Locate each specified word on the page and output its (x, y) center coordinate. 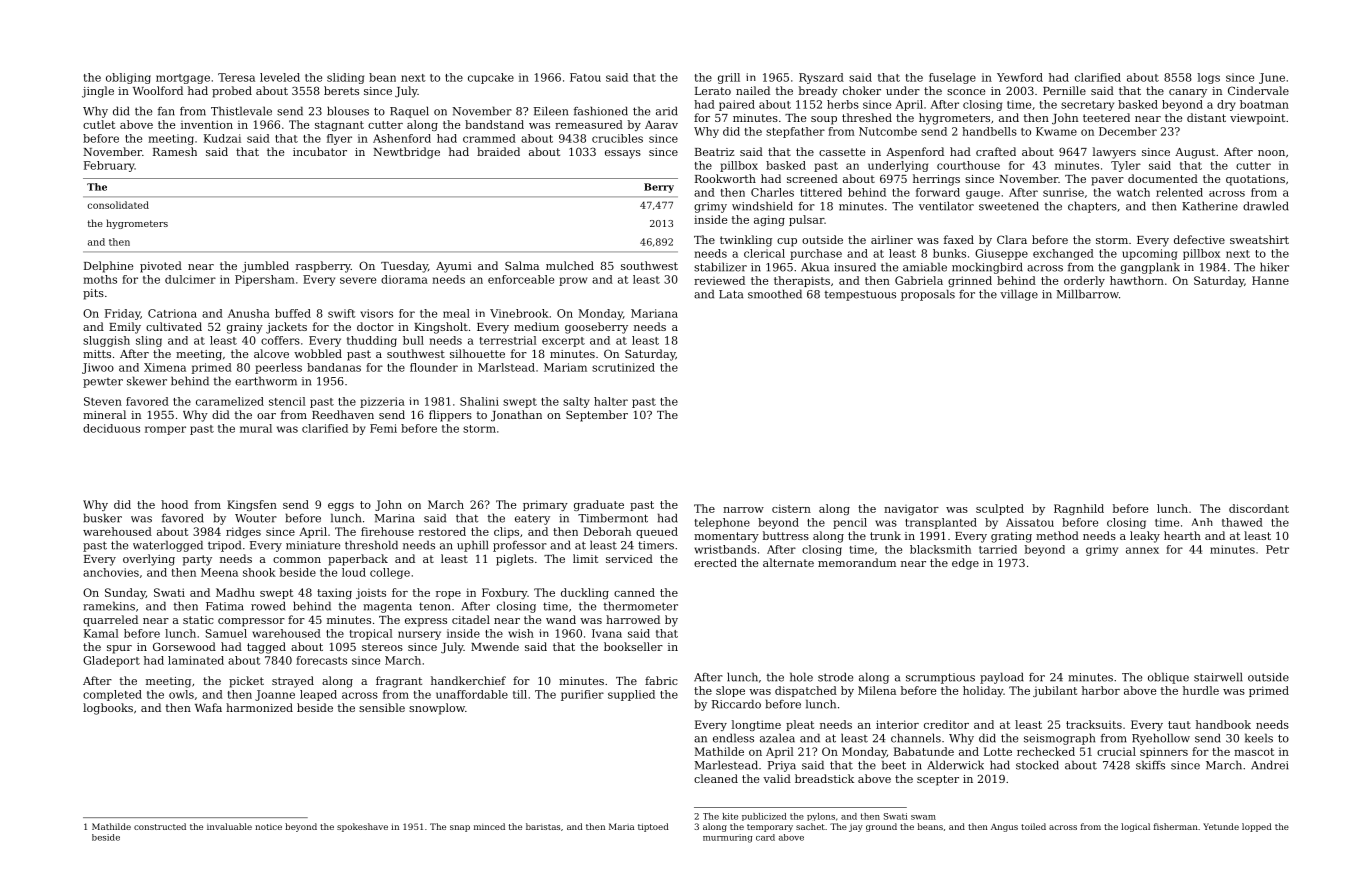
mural (256, 428)
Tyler (1126, 166)
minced (489, 826)
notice (268, 827)
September (597, 416)
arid (667, 111)
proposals (928, 295)
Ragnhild (1079, 509)
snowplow (437, 709)
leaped (318, 695)
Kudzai (222, 138)
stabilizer (720, 267)
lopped (1257, 827)
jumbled (265, 267)
